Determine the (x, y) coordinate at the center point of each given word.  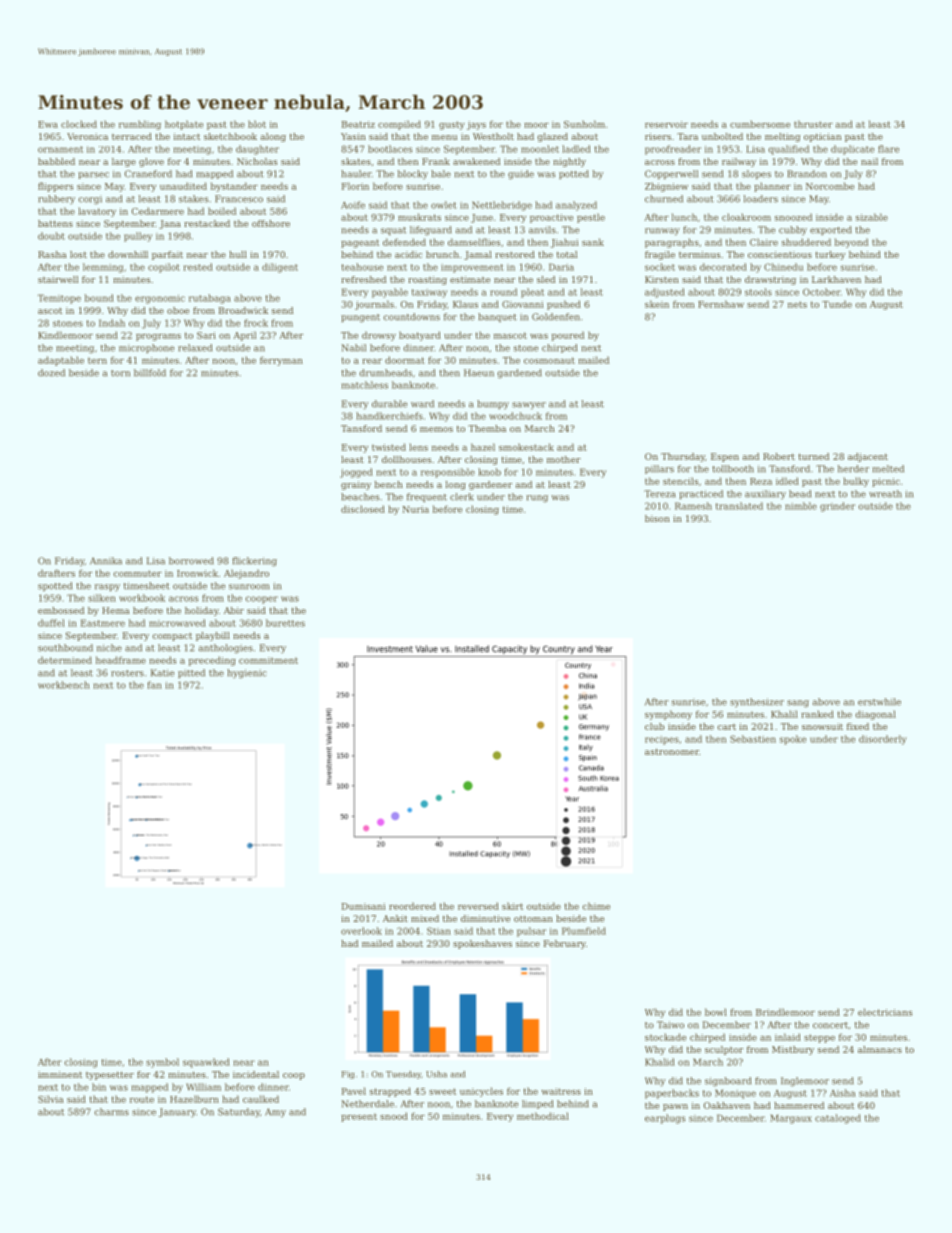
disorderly (883, 740)
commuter (138, 573)
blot (257, 124)
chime (596, 906)
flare (888, 149)
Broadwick (243, 310)
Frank (436, 161)
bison (657, 518)
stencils (681, 481)
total (567, 254)
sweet (442, 1091)
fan (154, 685)
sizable (872, 217)
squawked (206, 1063)
